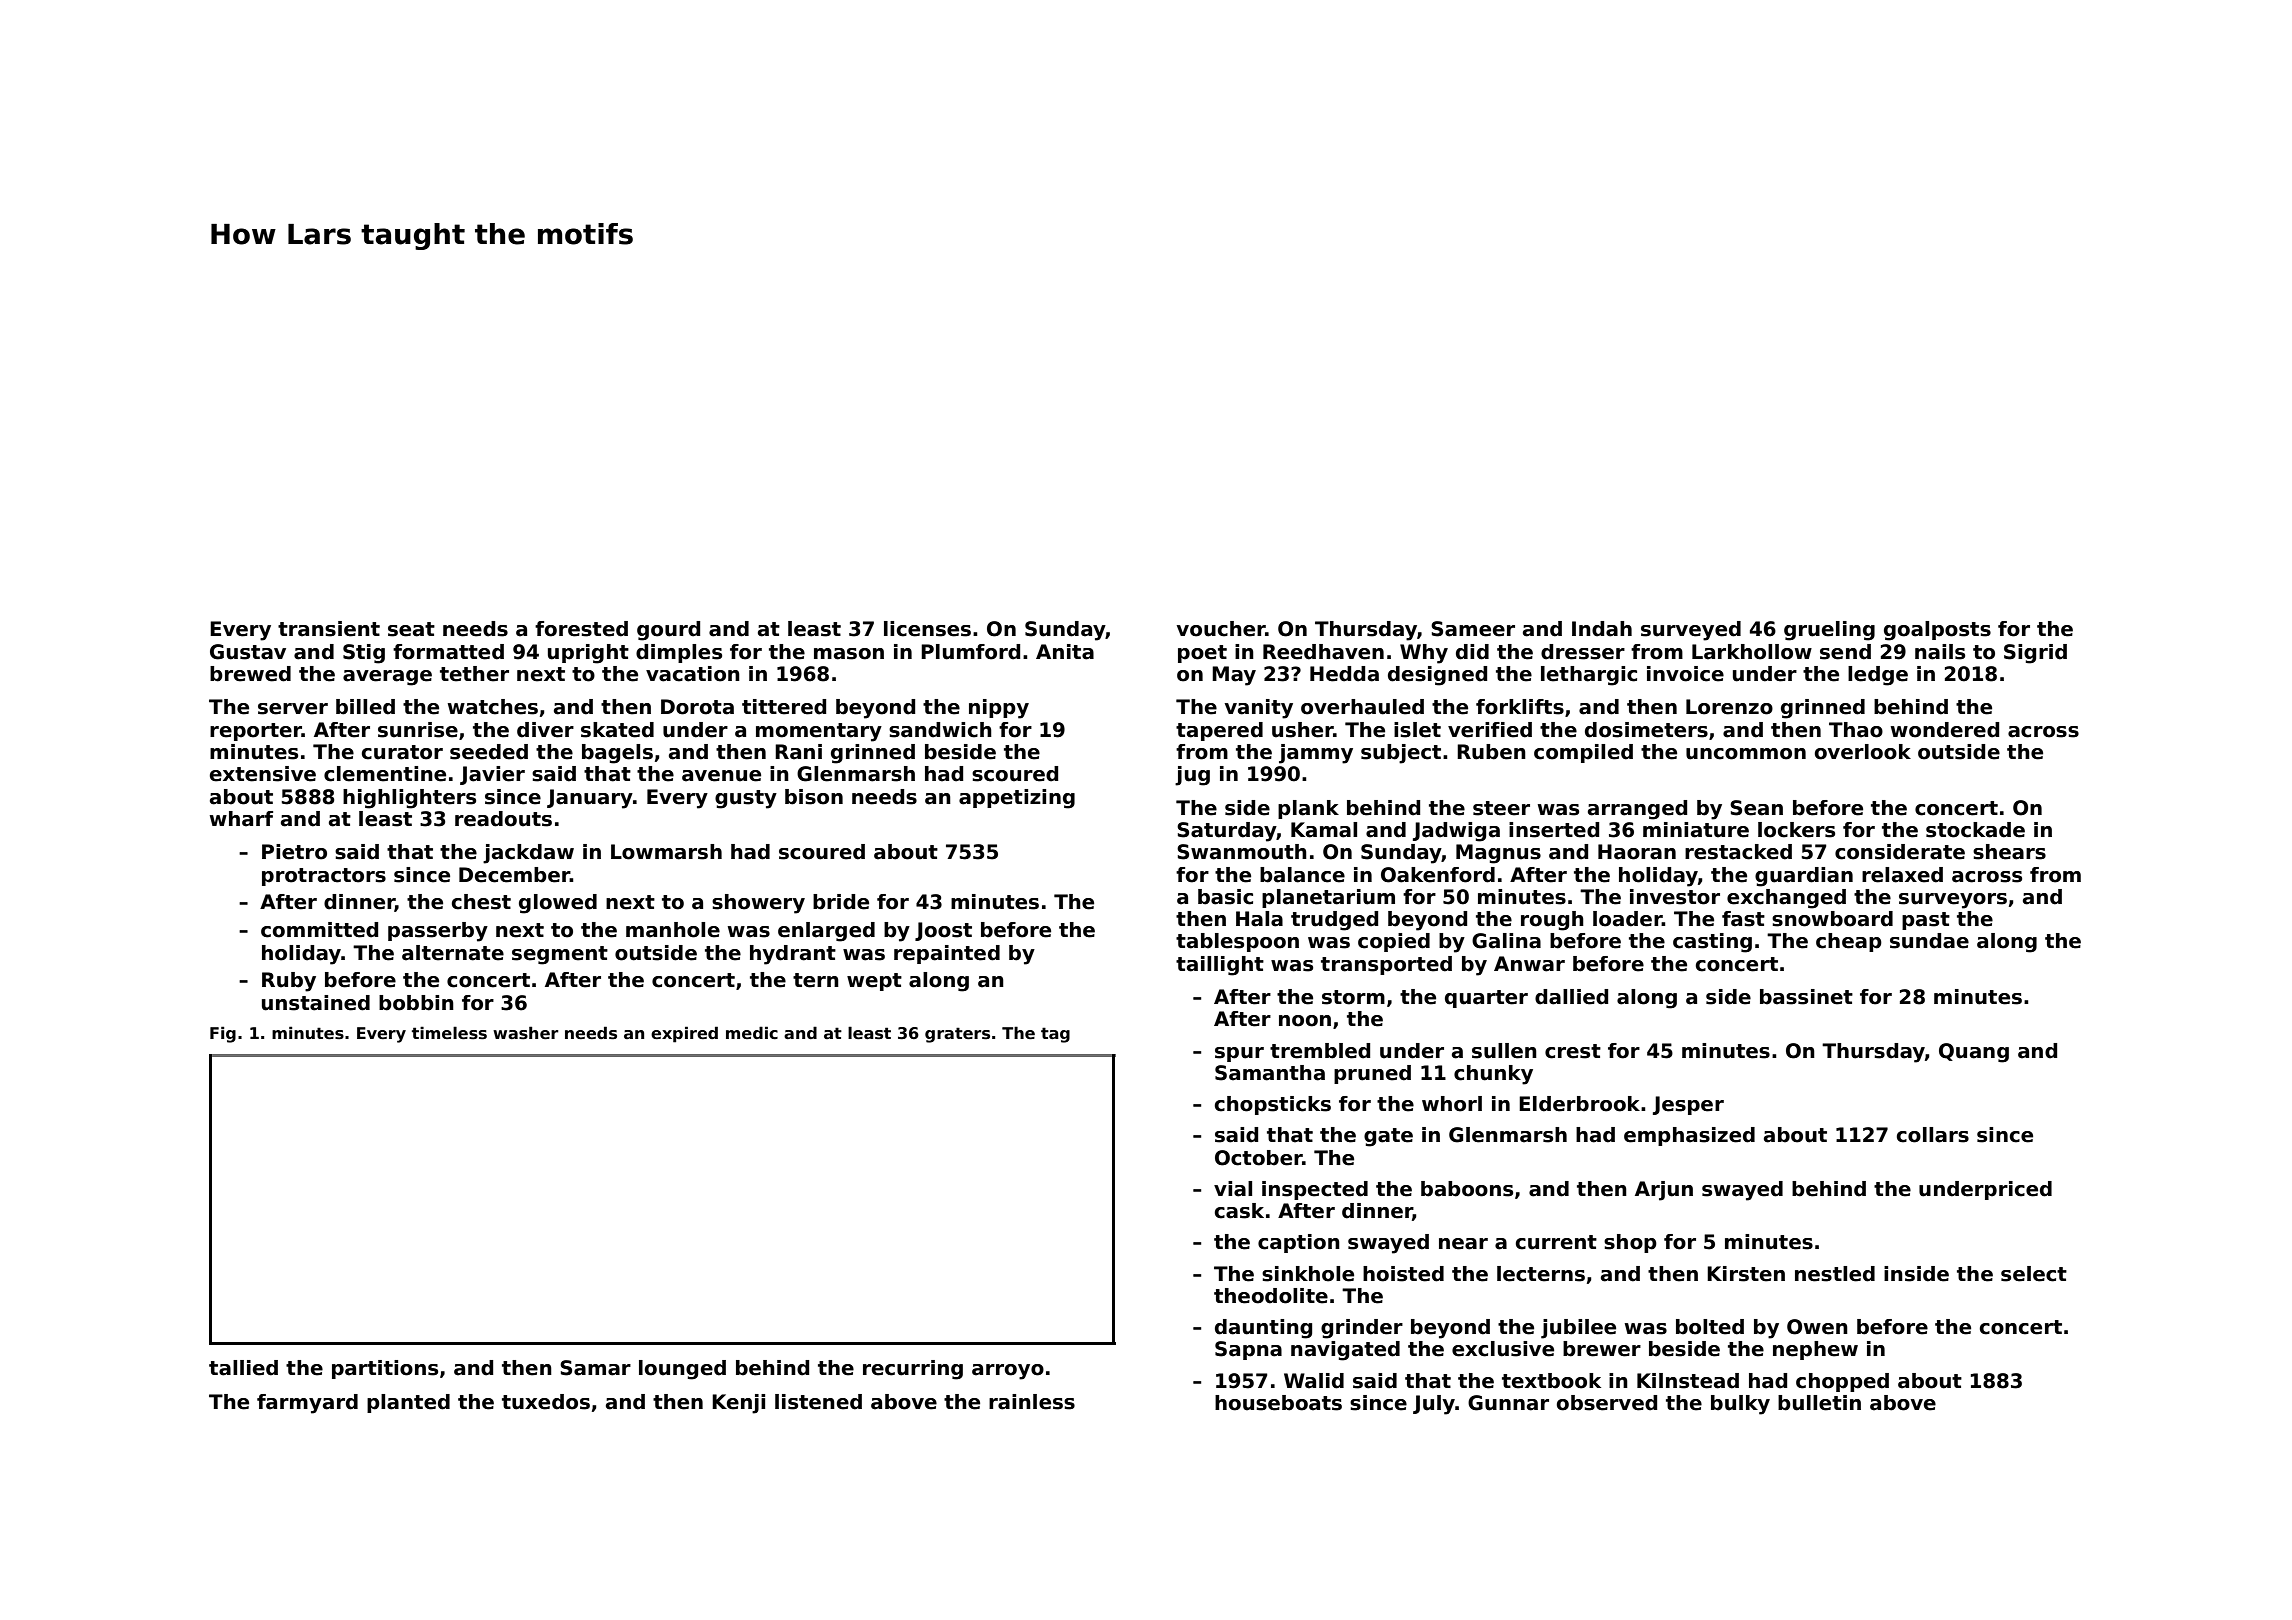 The height and width of the screenshot is (1620, 2292). I want to click on dimples, so click(679, 653).
